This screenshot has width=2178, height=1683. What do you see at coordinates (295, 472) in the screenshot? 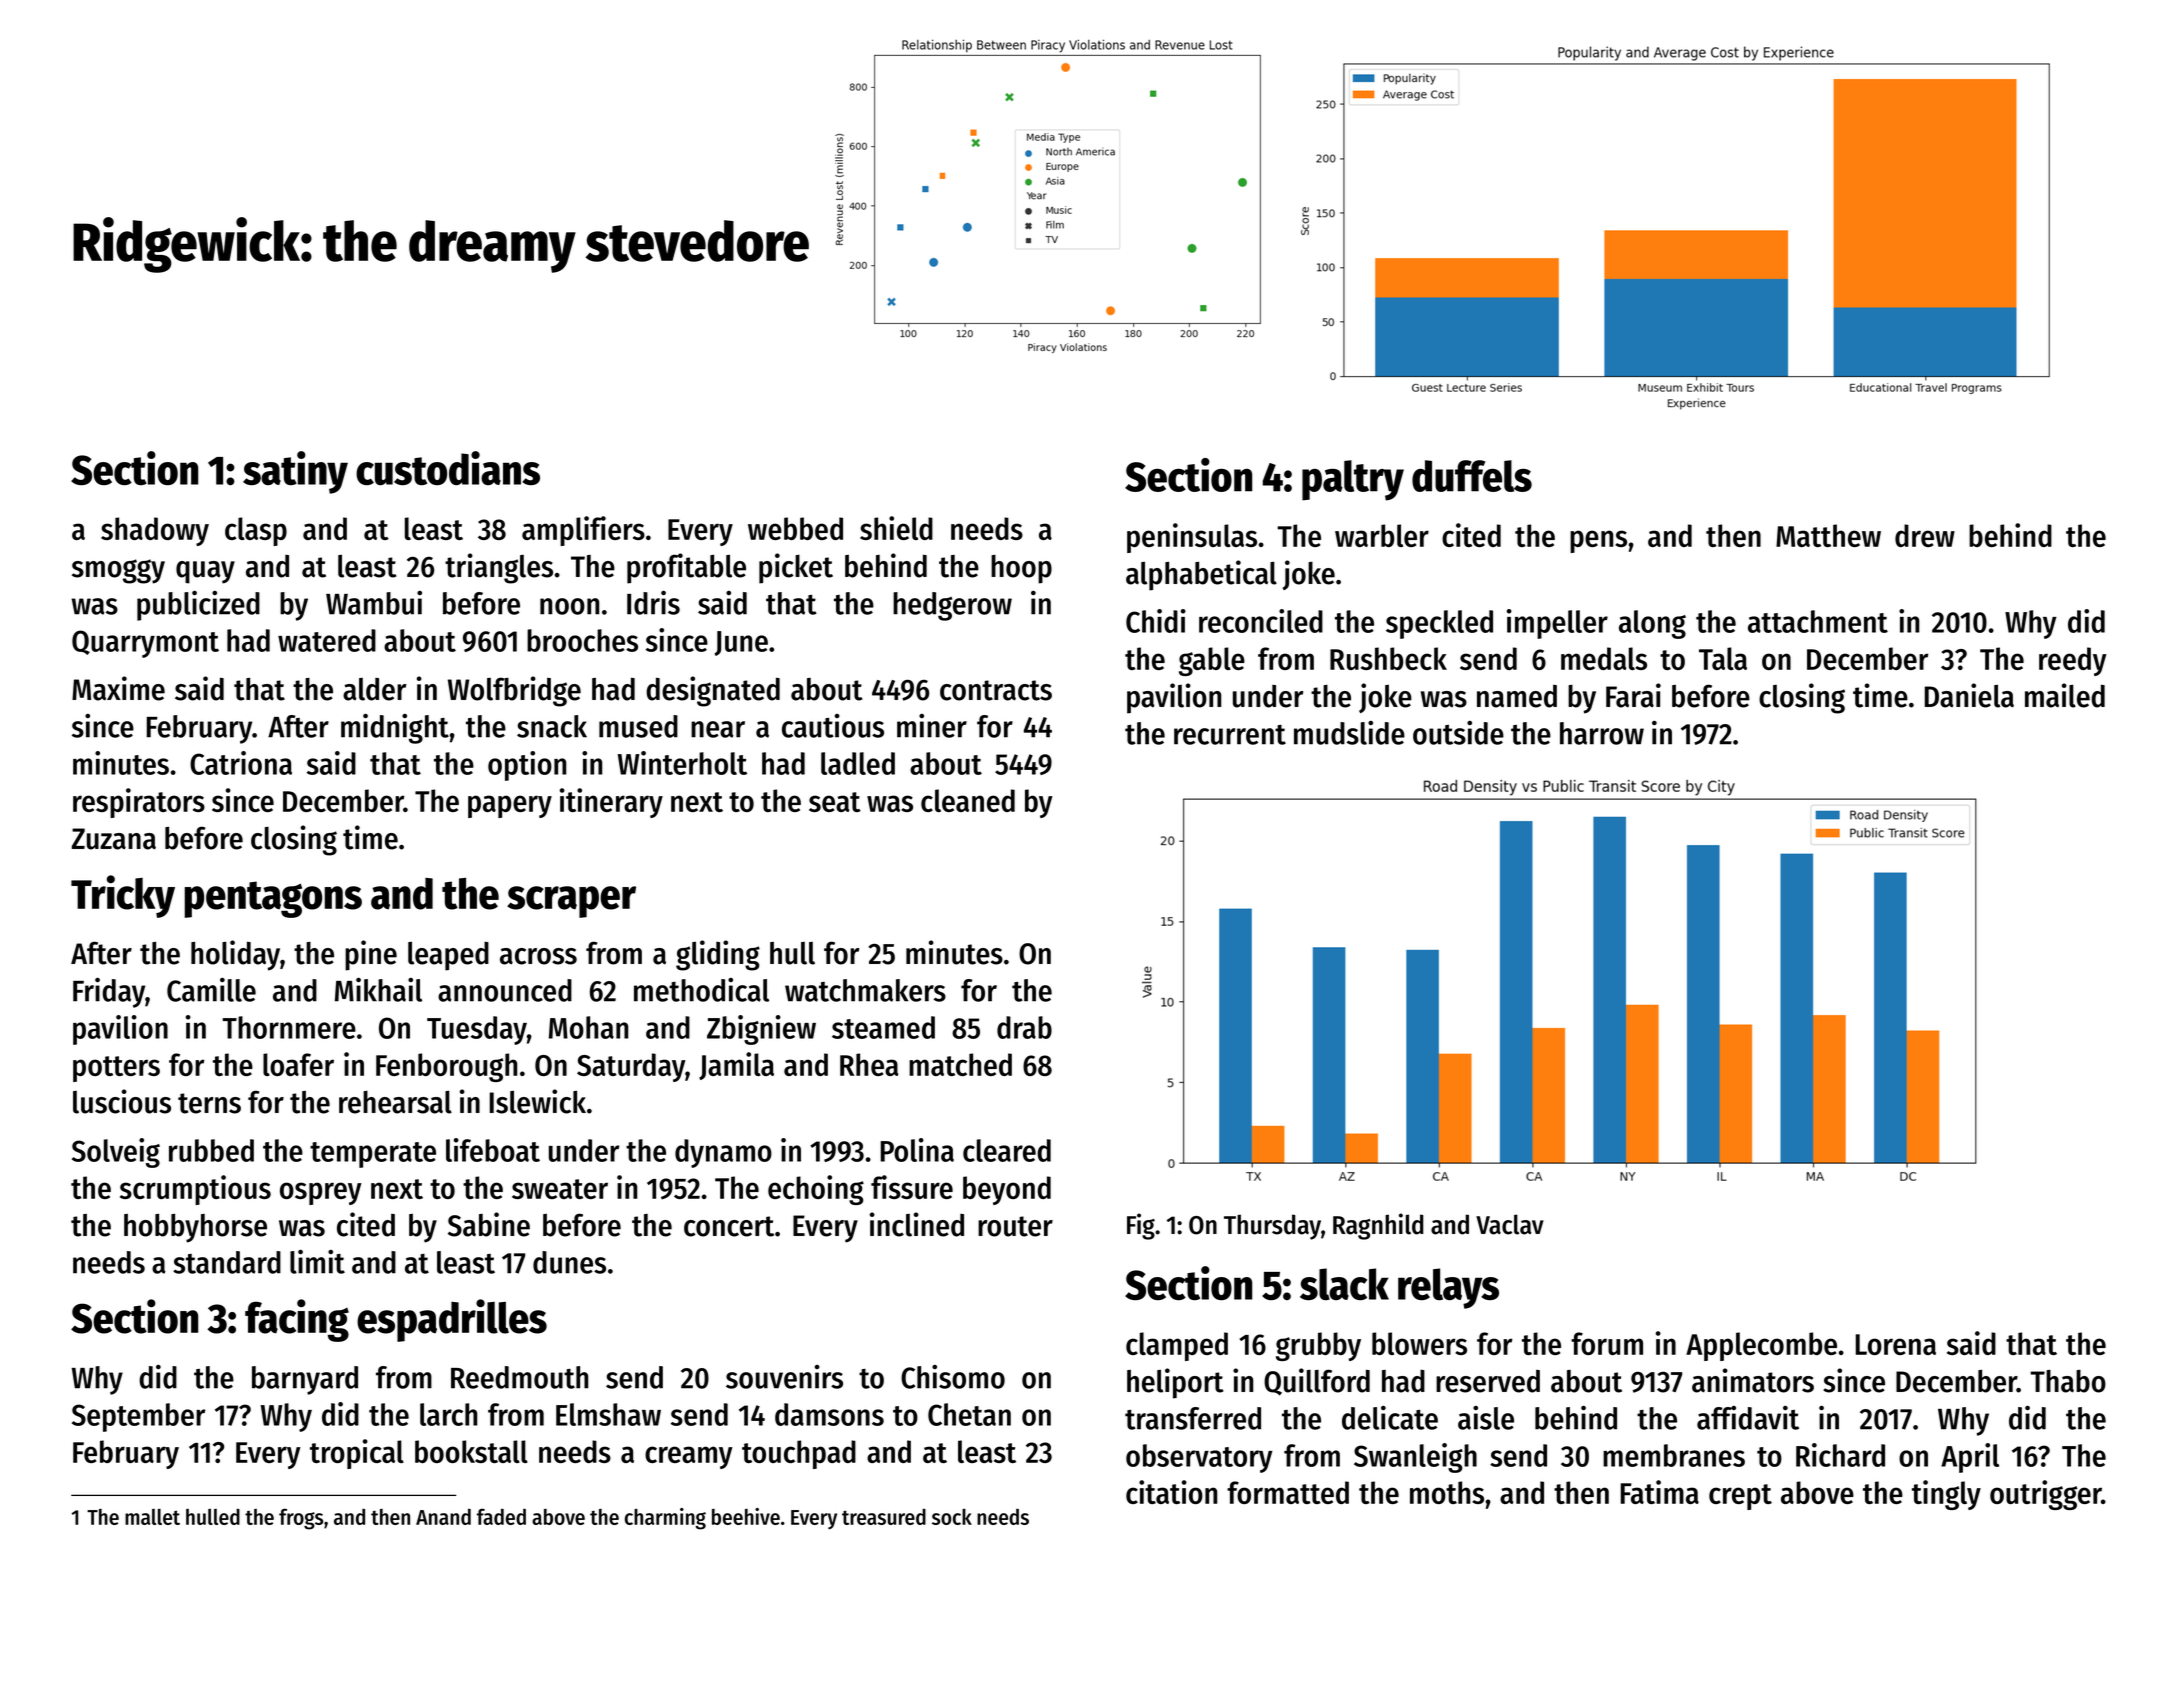
I see `satiny` at bounding box center [295, 472].
